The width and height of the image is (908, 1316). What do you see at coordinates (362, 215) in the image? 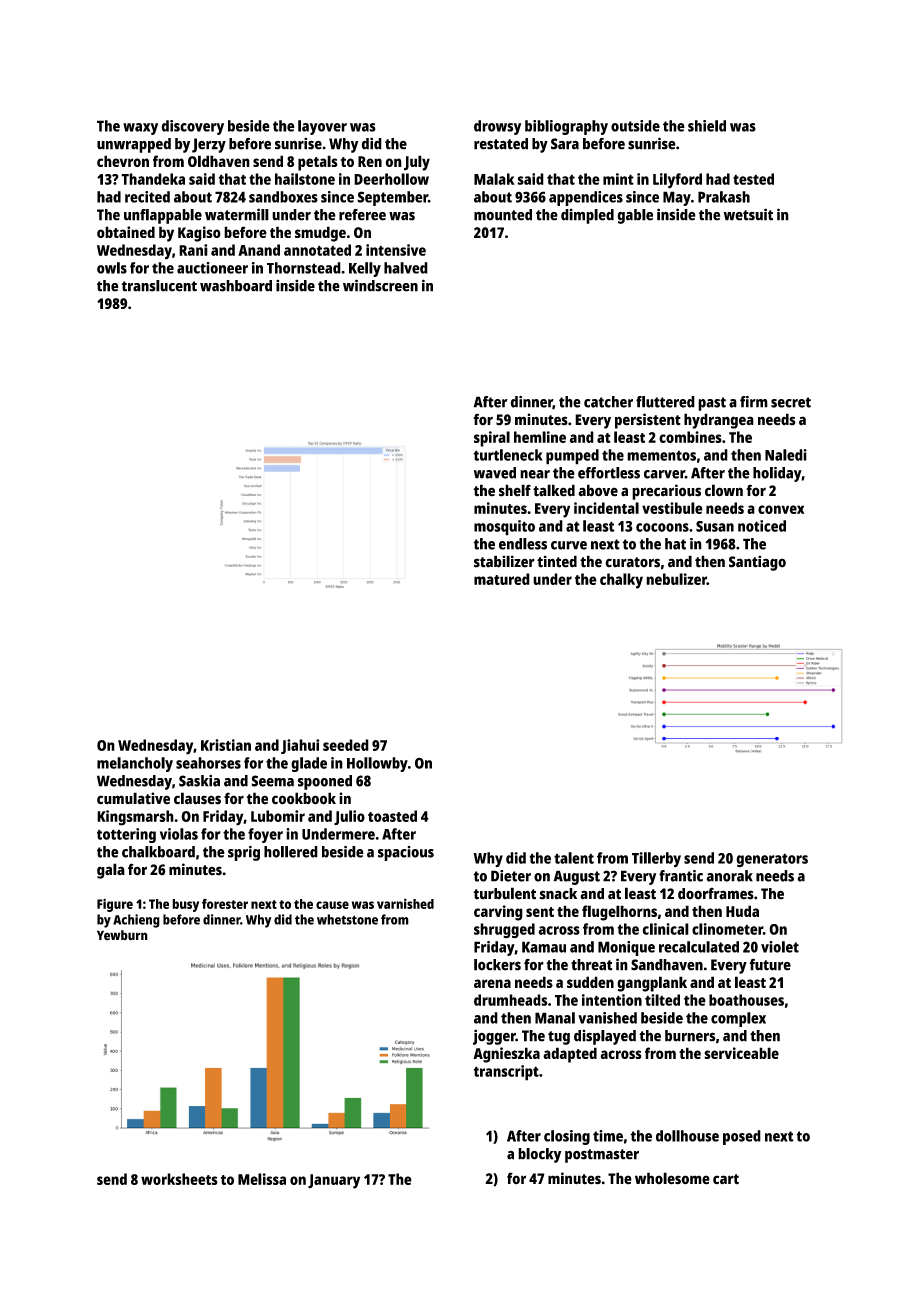
I see `referee` at bounding box center [362, 215].
